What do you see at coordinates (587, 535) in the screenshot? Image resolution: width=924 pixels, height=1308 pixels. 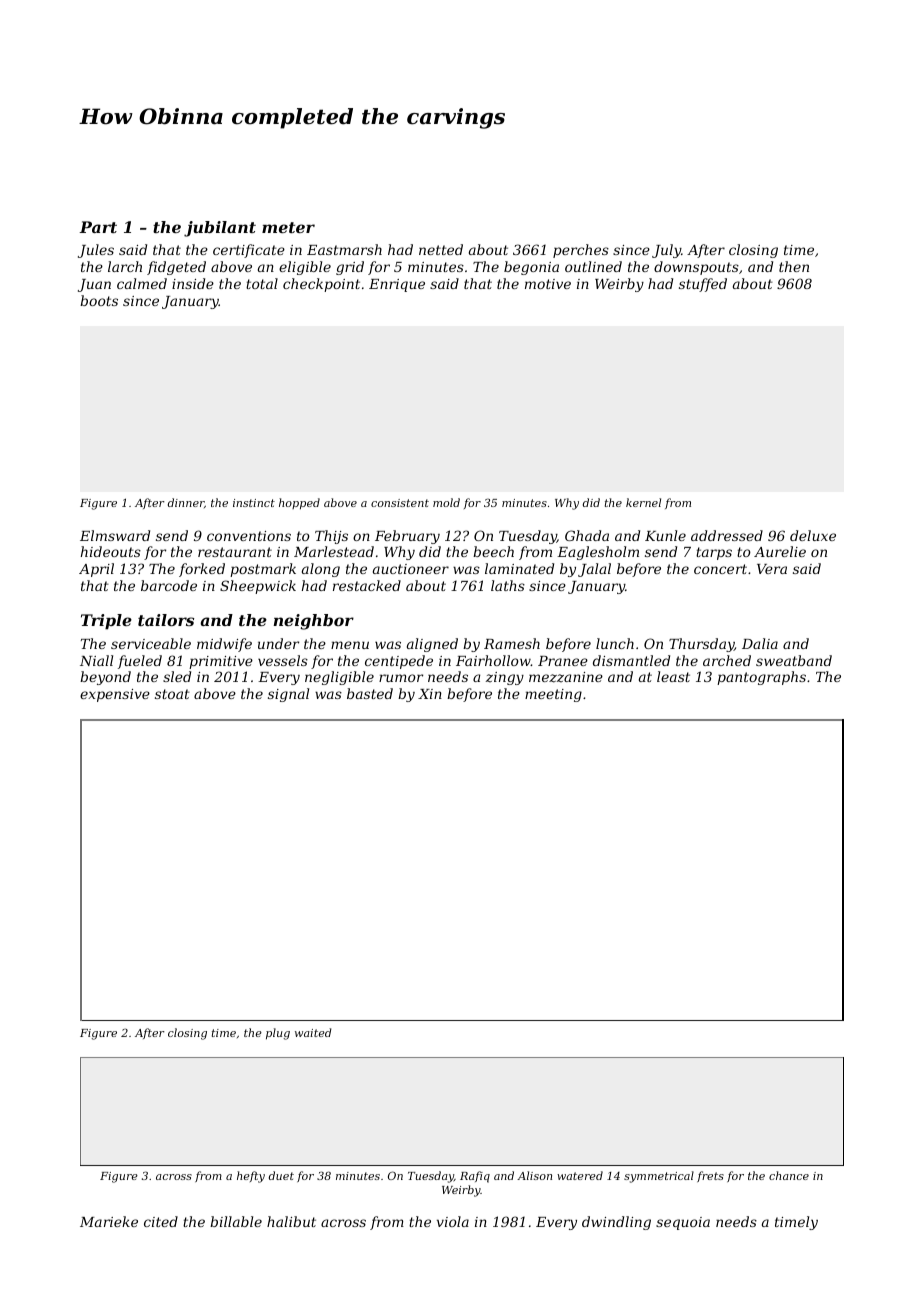 I see `Ghada` at bounding box center [587, 535].
